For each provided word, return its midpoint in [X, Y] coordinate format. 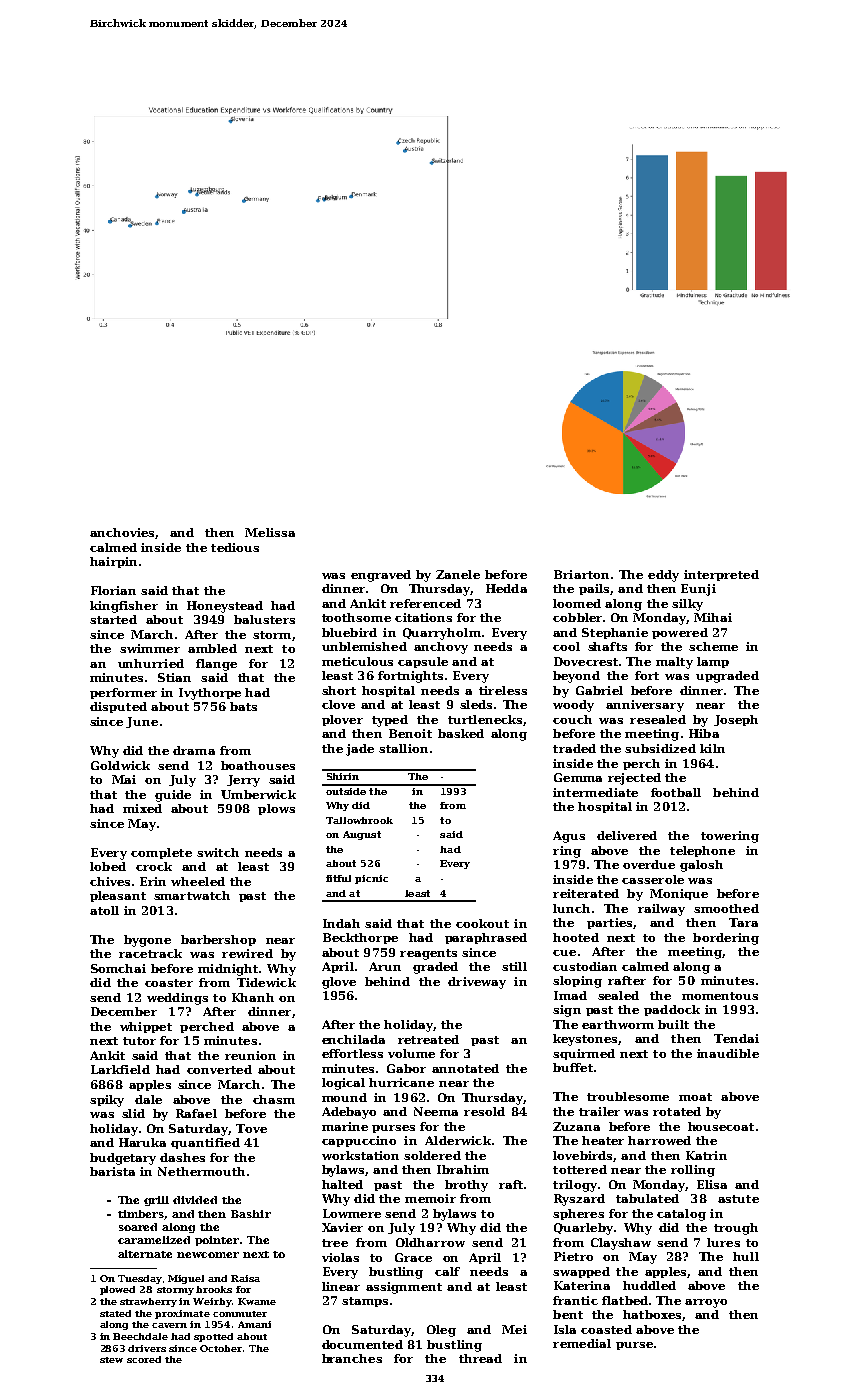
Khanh [253, 997]
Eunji [698, 590]
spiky [107, 1101]
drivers [147, 1348]
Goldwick [120, 765]
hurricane [401, 1082]
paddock [672, 1010]
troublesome [628, 1096]
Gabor [406, 1068]
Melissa [270, 532]
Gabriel [599, 690]
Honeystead [225, 607]
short [339, 690]
